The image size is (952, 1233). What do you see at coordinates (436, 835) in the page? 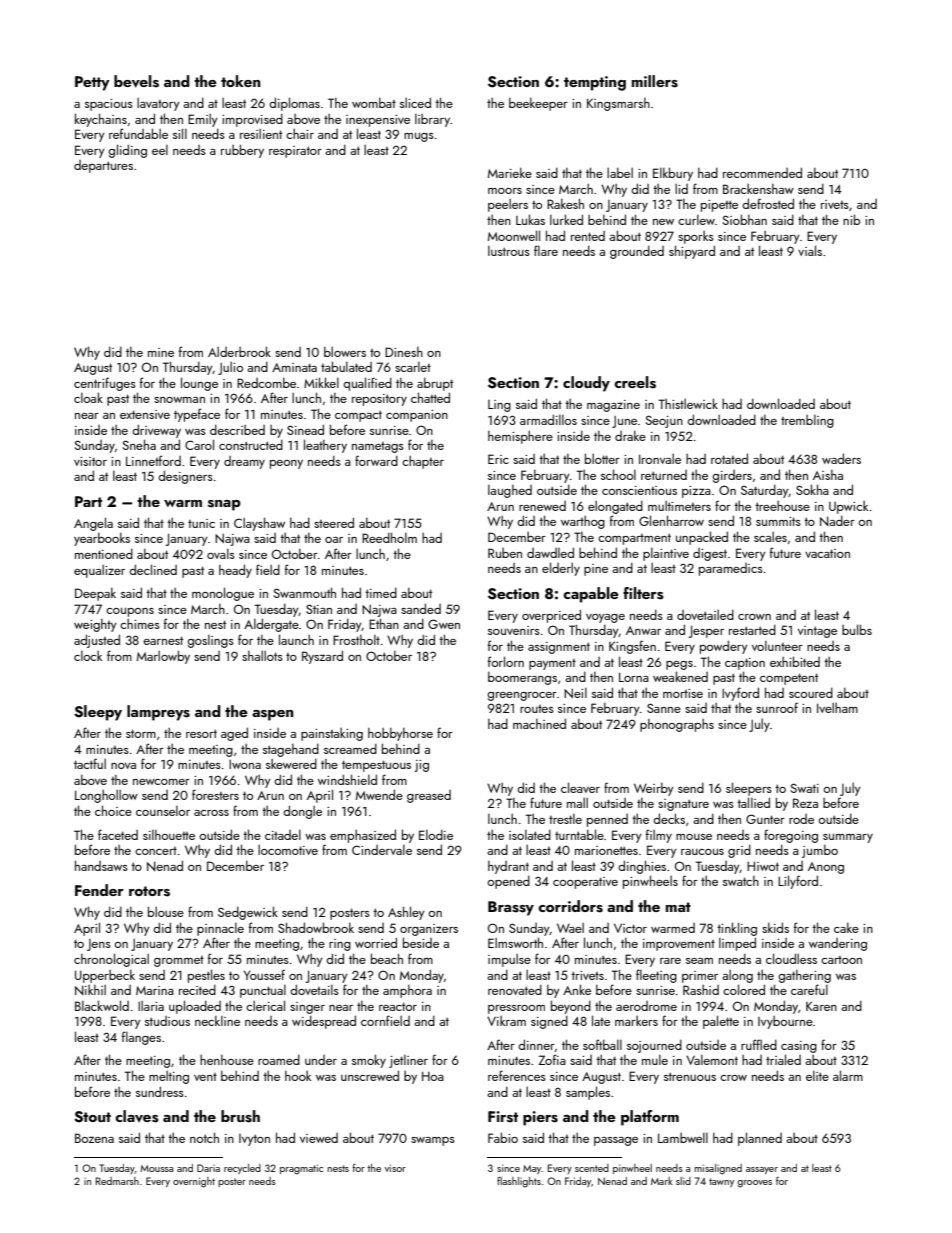
I see `Elodie` at bounding box center [436, 835].
